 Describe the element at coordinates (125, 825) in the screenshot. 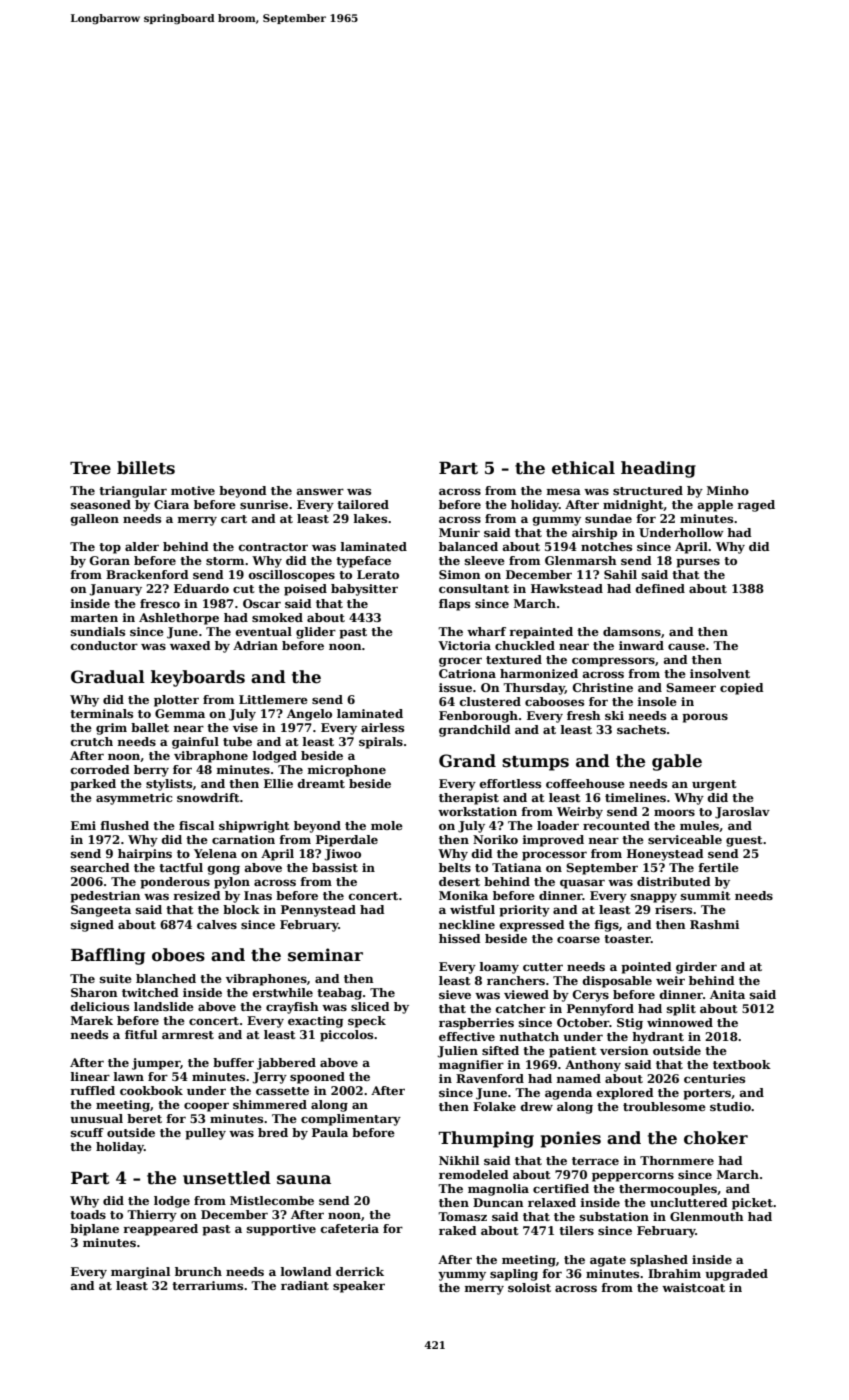

I see `flushed` at that location.
